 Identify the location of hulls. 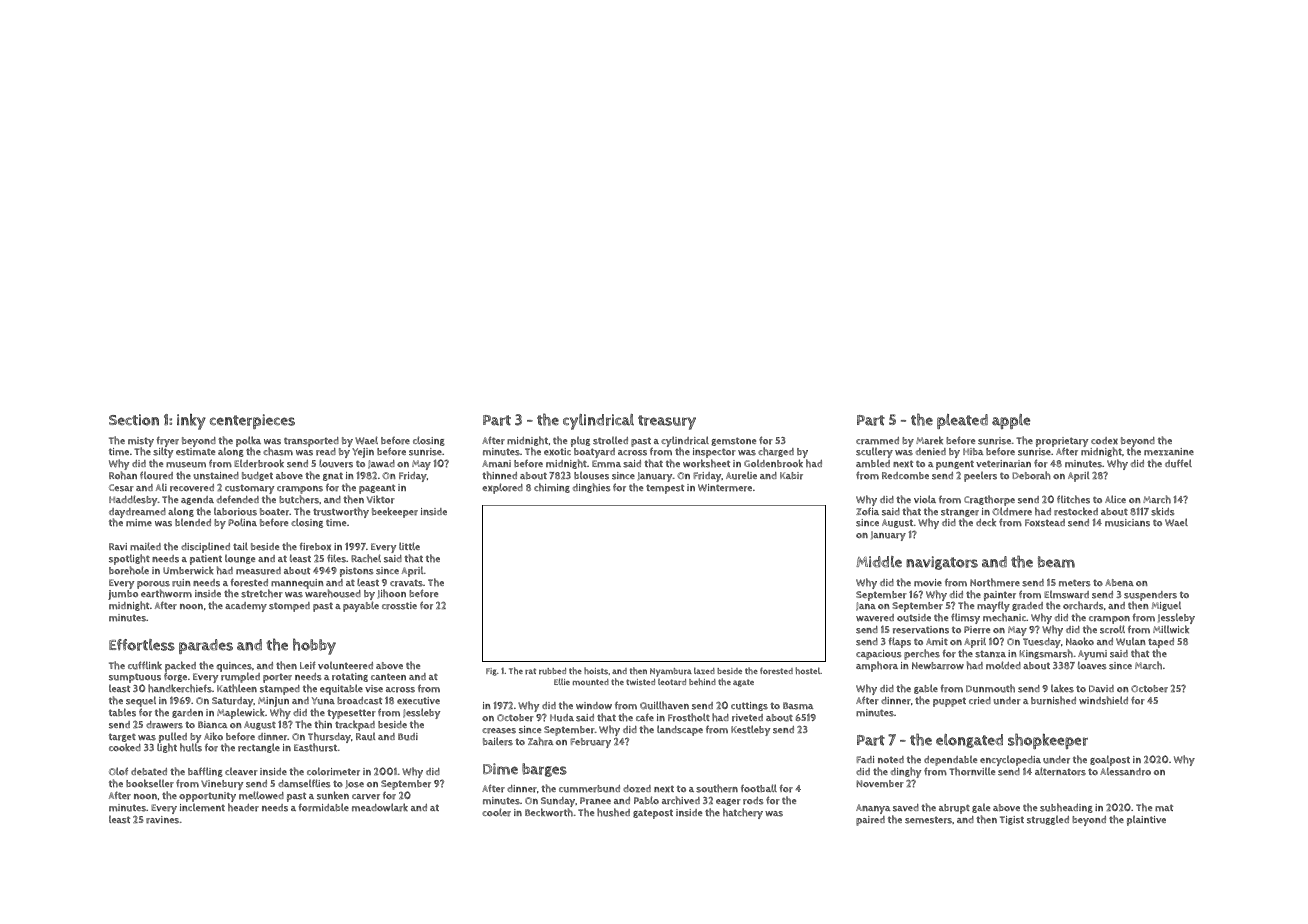
(191, 748).
